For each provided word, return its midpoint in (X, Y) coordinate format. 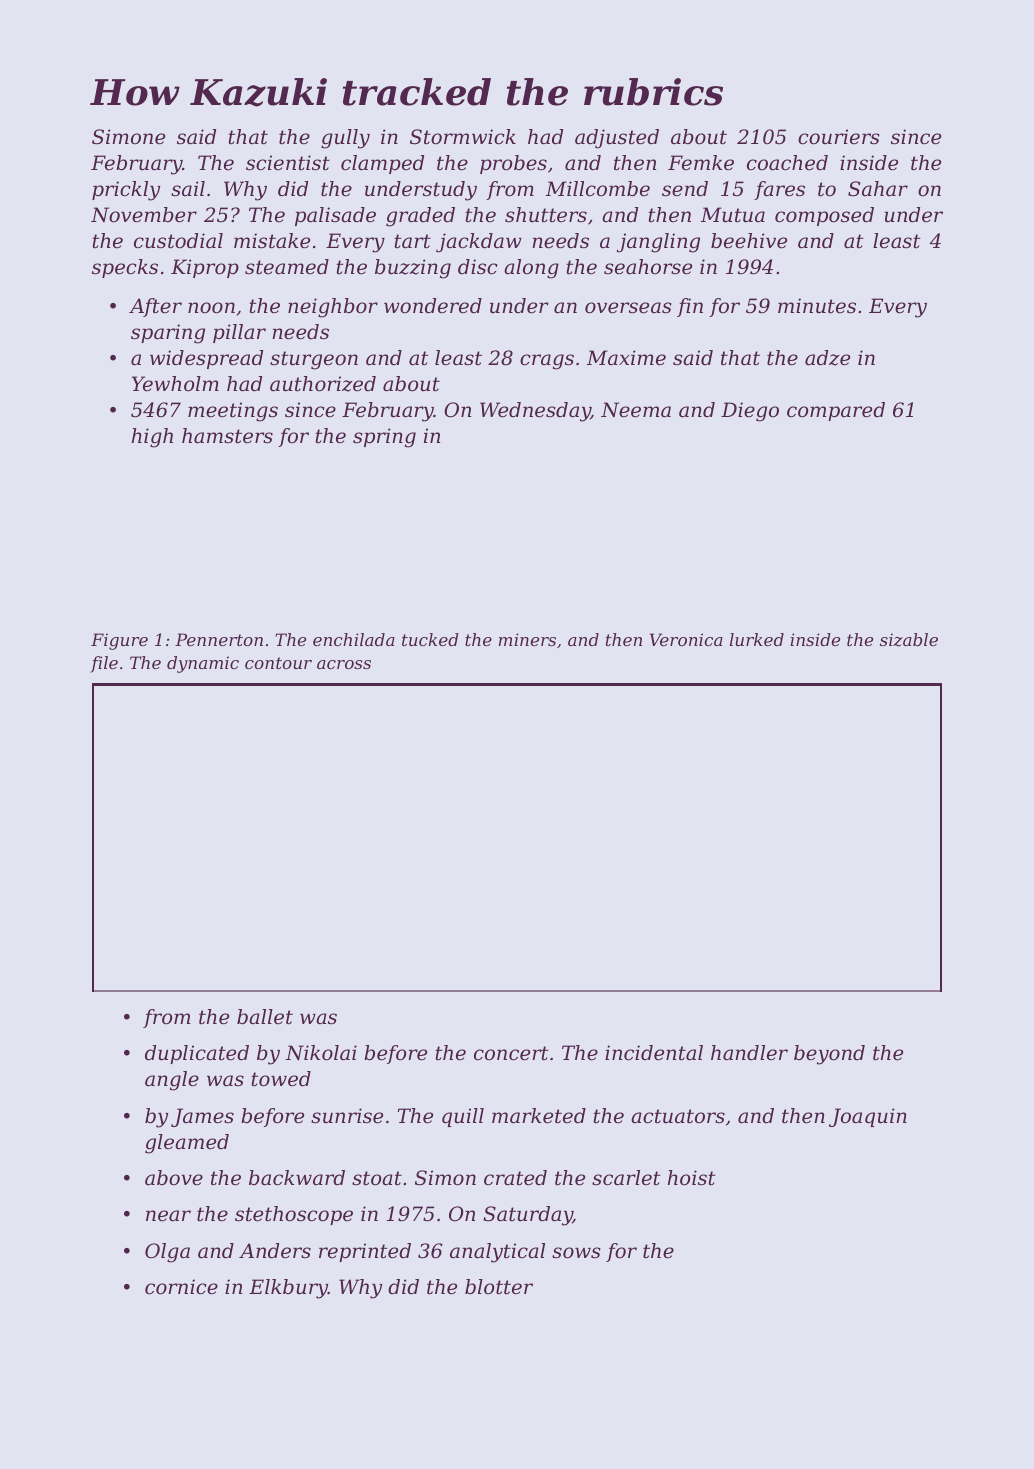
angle (172, 1081)
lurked (757, 639)
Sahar (878, 189)
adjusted (617, 139)
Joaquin (868, 1117)
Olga (167, 1253)
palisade (335, 216)
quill (463, 1117)
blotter (499, 1287)
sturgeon (314, 360)
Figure (119, 641)
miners (527, 639)
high (152, 438)
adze (827, 358)
